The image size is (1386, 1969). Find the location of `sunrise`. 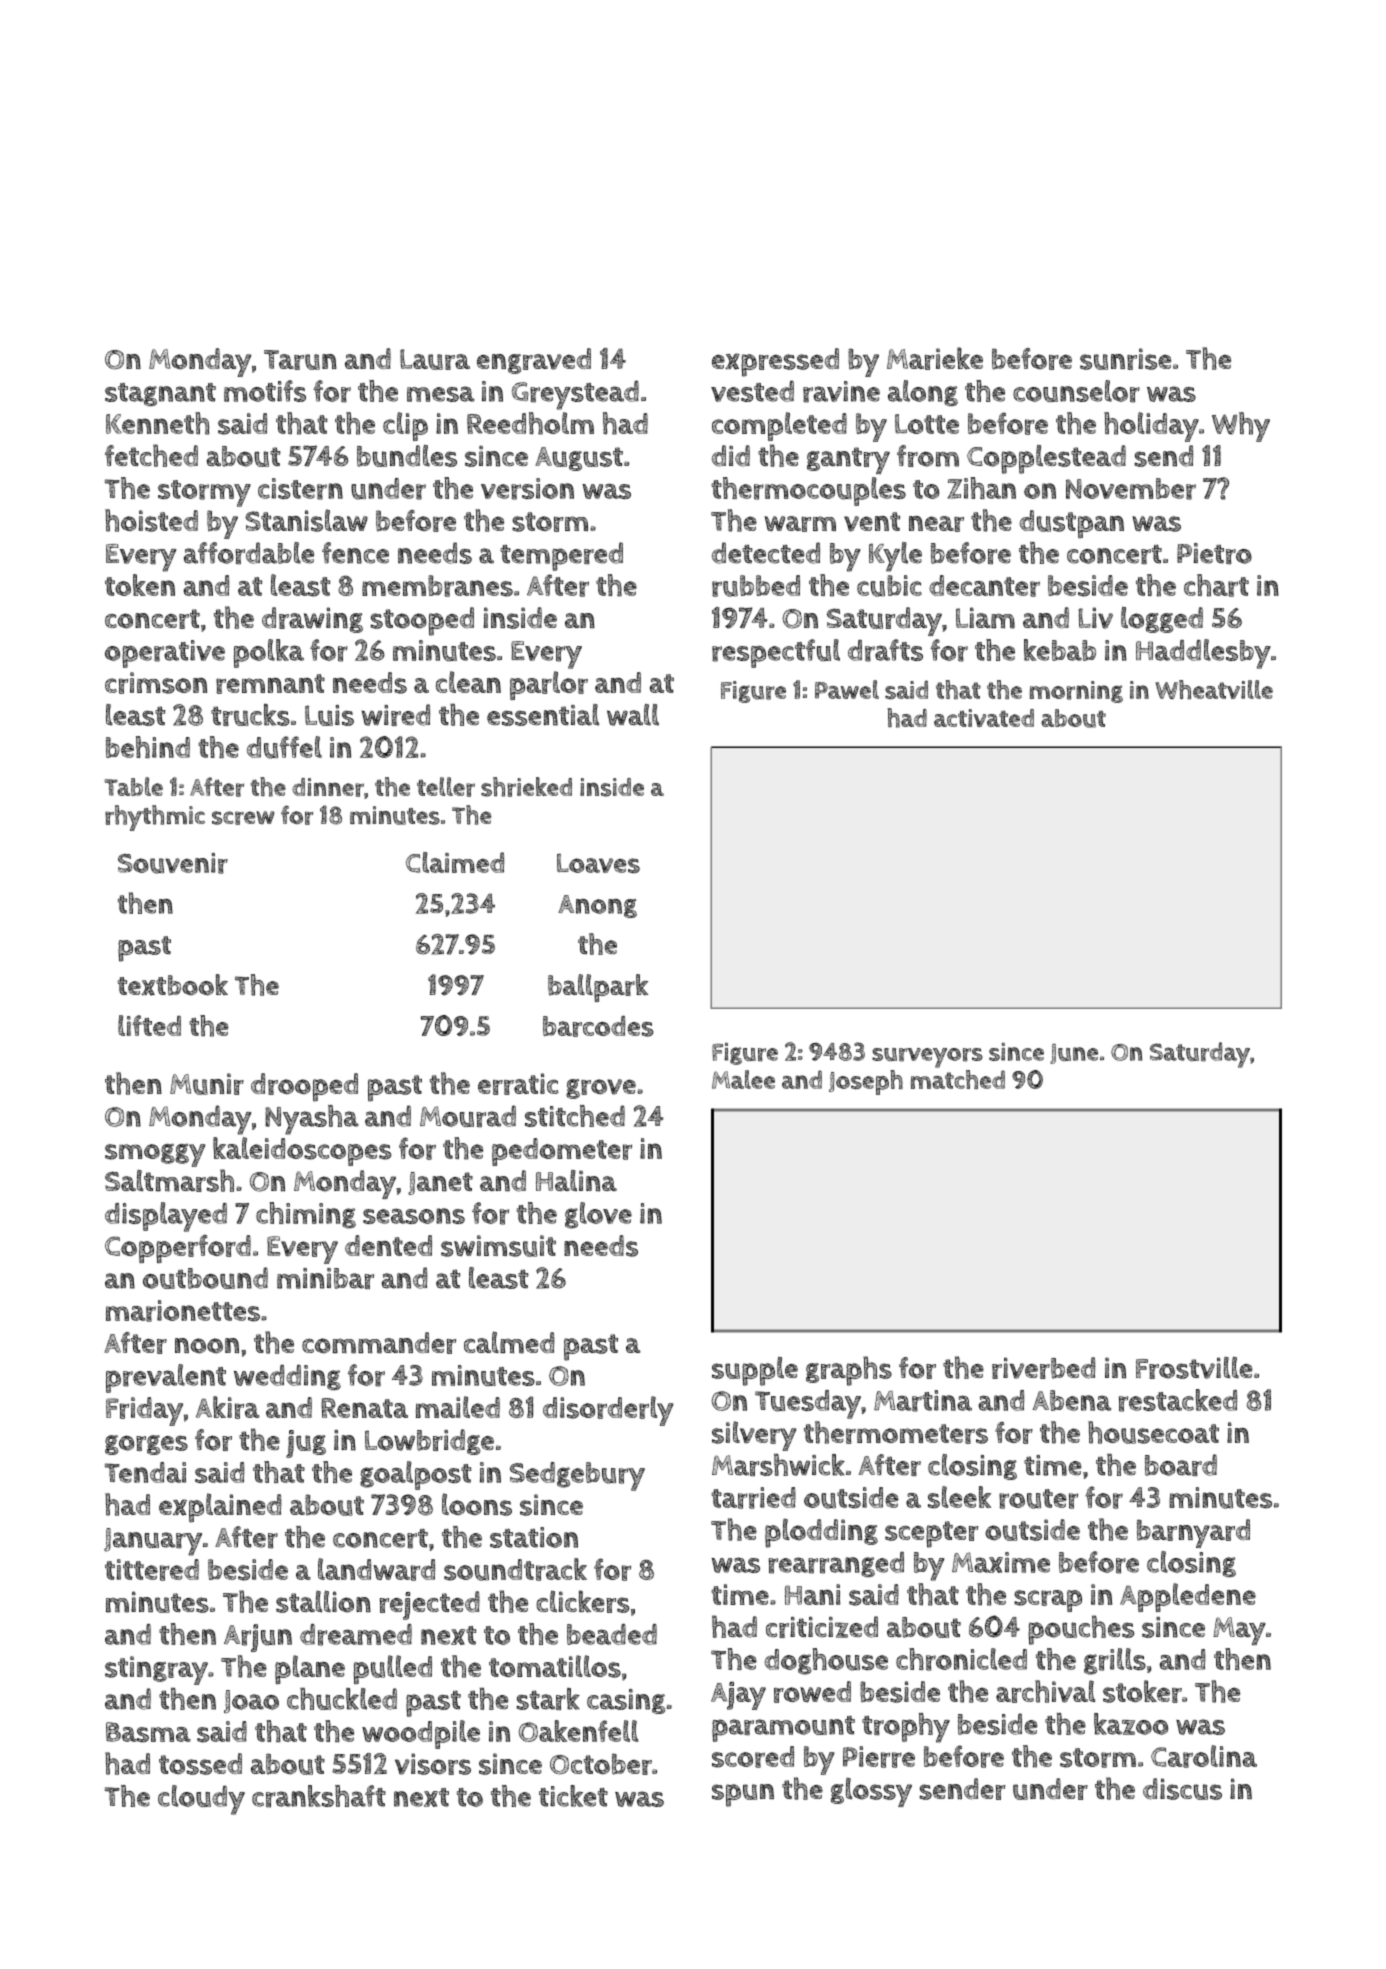

sunrise is located at coordinates (1125, 359).
